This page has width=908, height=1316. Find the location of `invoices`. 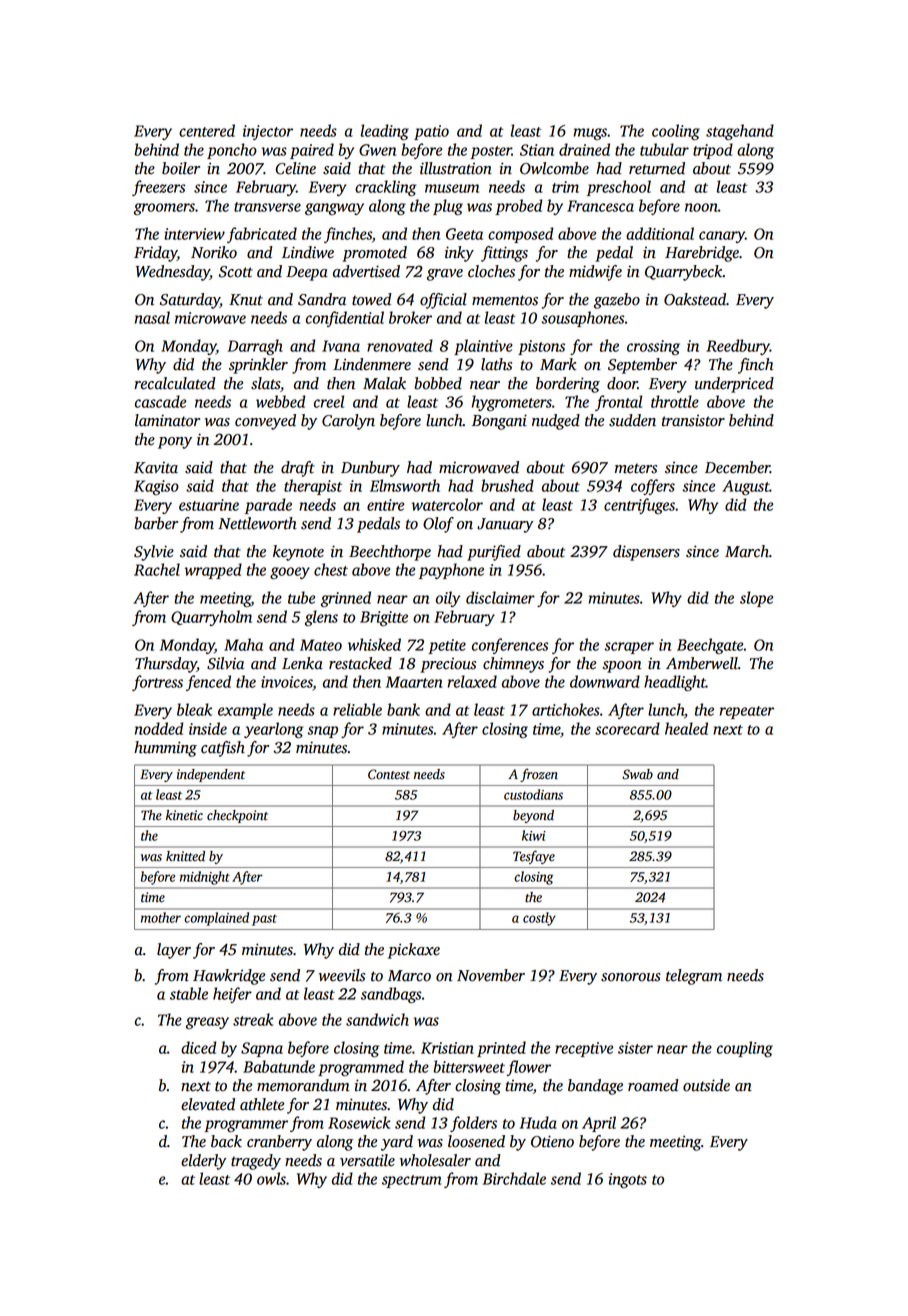

invoices is located at coordinates (287, 682).
